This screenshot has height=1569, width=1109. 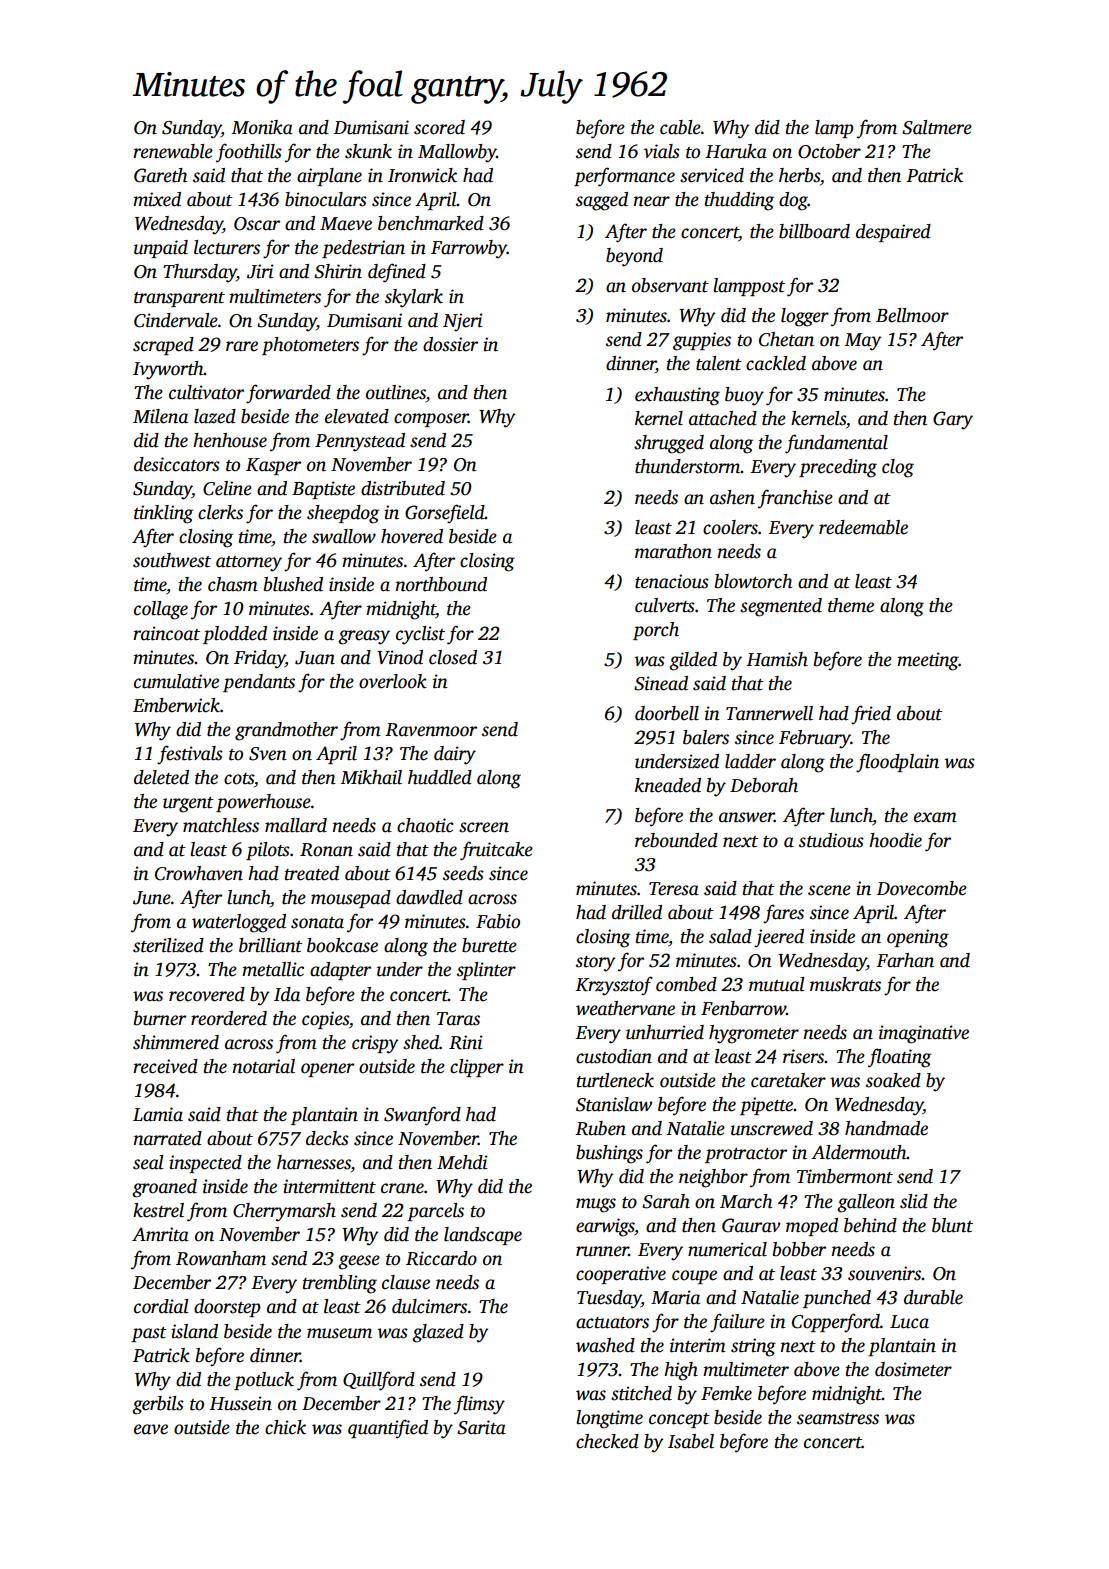 What do you see at coordinates (607, 1441) in the screenshot?
I see `checked` at bounding box center [607, 1441].
